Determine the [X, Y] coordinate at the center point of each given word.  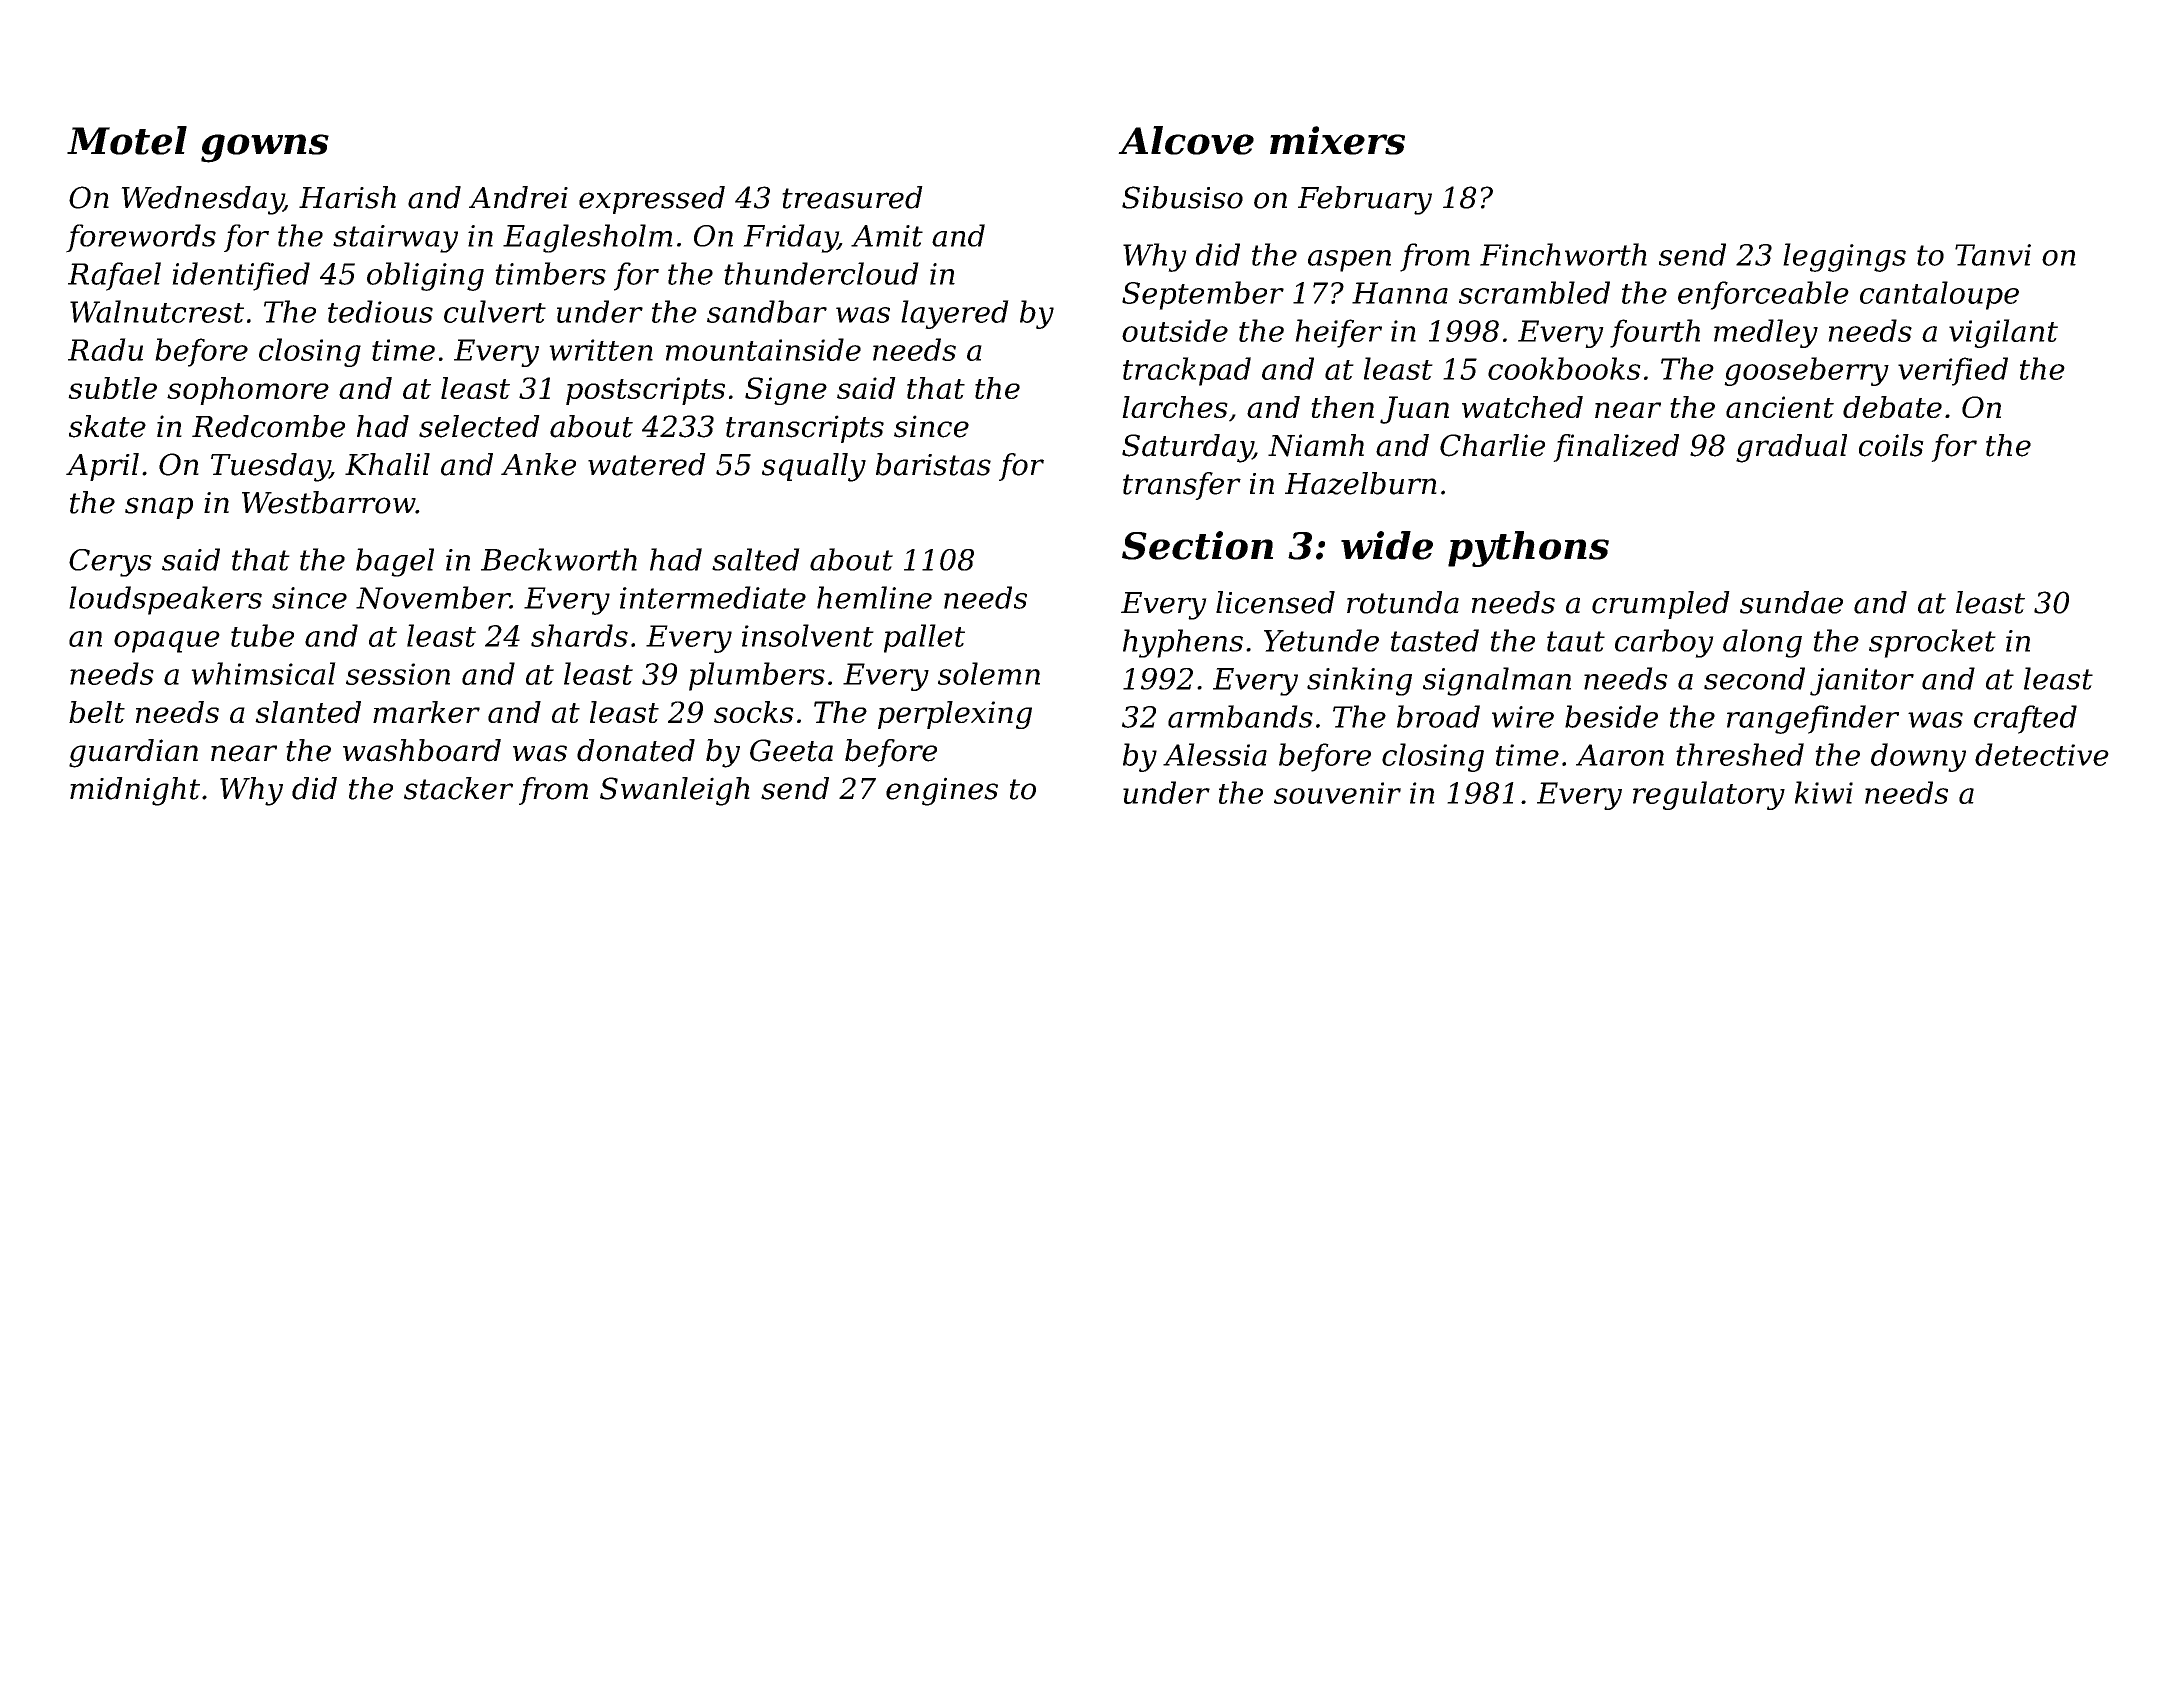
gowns [265, 148]
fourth [1655, 333]
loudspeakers [165, 600]
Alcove [1186, 140]
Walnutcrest [157, 311]
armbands [1240, 716]
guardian [133, 753]
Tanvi [1993, 255]
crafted [2025, 719]
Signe [786, 391]
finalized [1616, 448]
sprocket [1932, 643]
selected [479, 426]
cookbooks [1564, 368]
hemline [874, 597]
